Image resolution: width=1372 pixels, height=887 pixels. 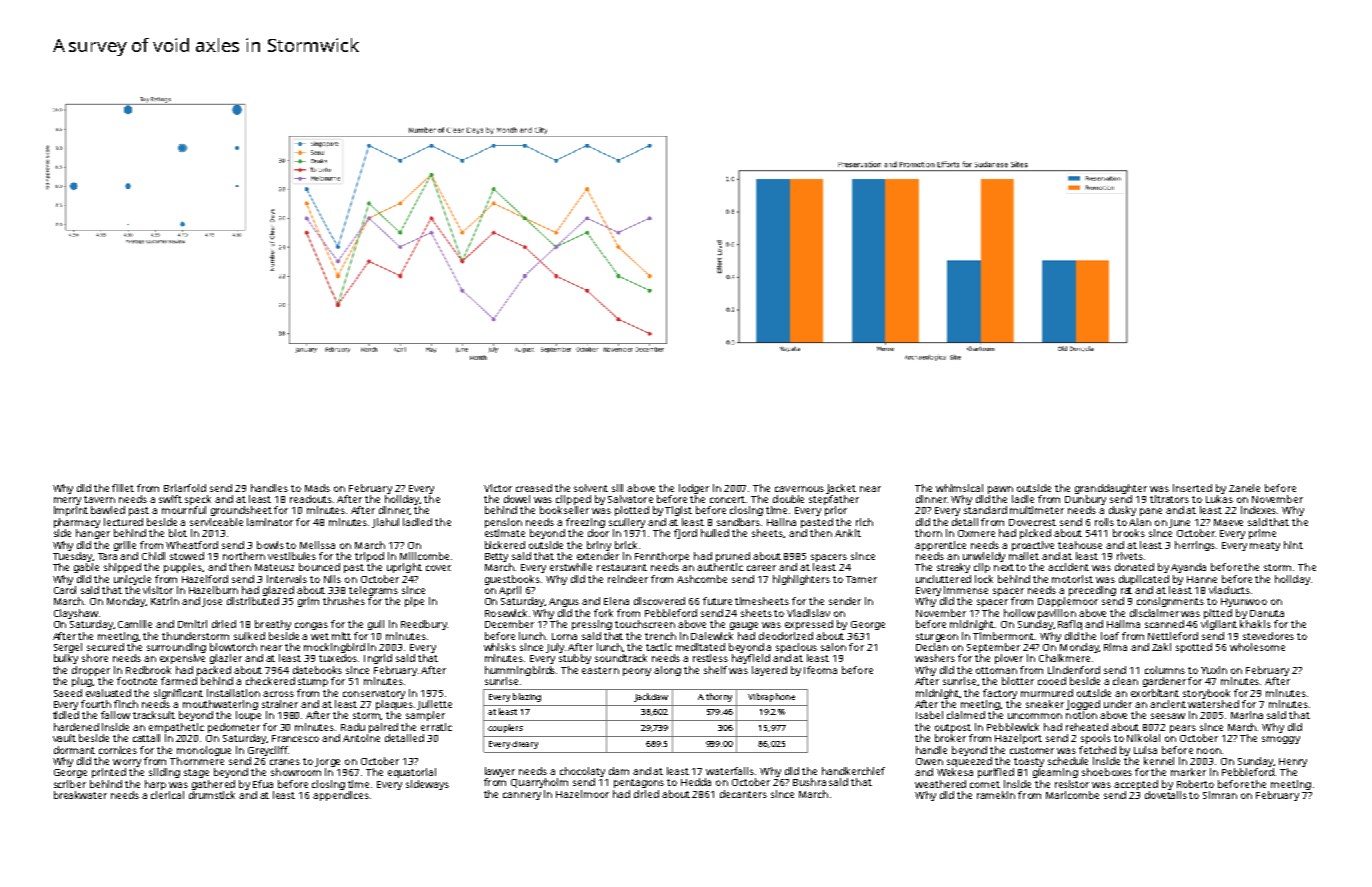 What do you see at coordinates (801, 580) in the page?
I see `highlighters` at bounding box center [801, 580].
